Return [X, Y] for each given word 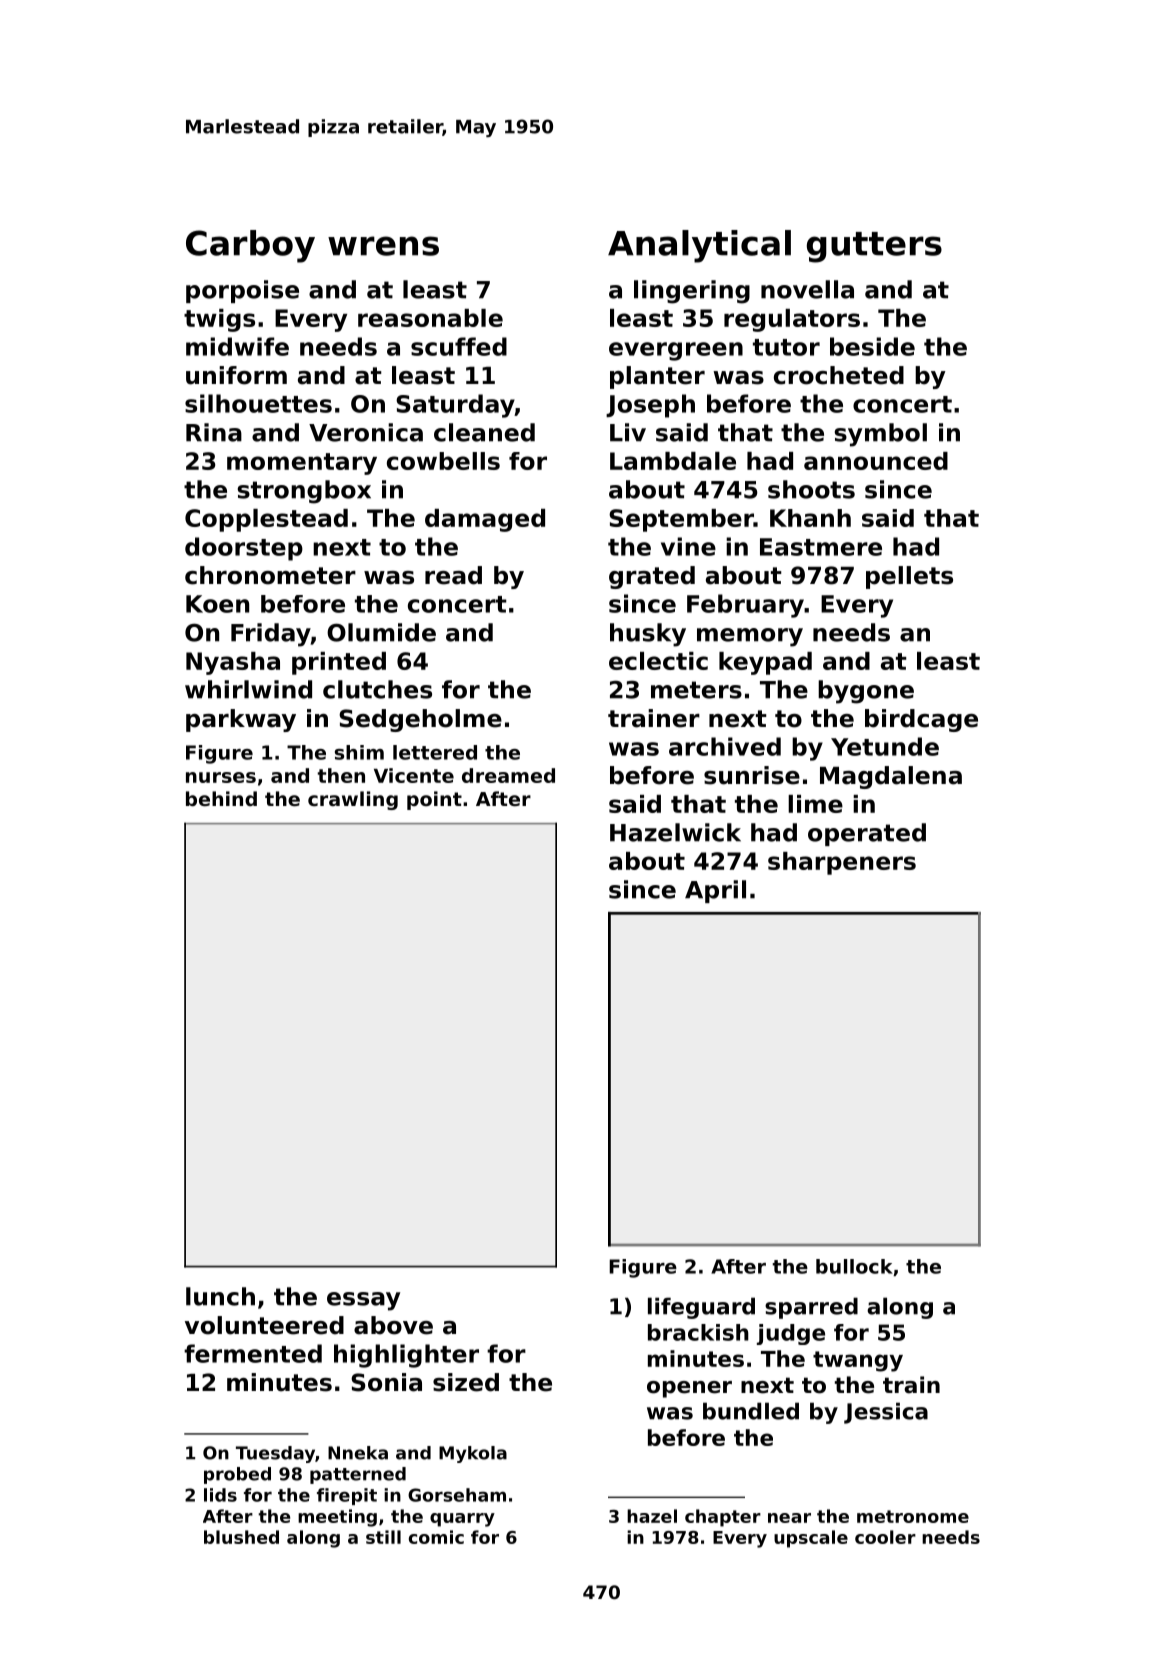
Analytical [699, 246]
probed [237, 1475]
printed [339, 663]
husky [648, 635]
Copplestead [266, 520]
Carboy [250, 246]
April [715, 891]
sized [466, 1382]
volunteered [264, 1325]
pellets [909, 577]
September [681, 520]
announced [876, 461]
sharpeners [842, 863]
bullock [854, 1266]
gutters [874, 247]
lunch [220, 1296]
